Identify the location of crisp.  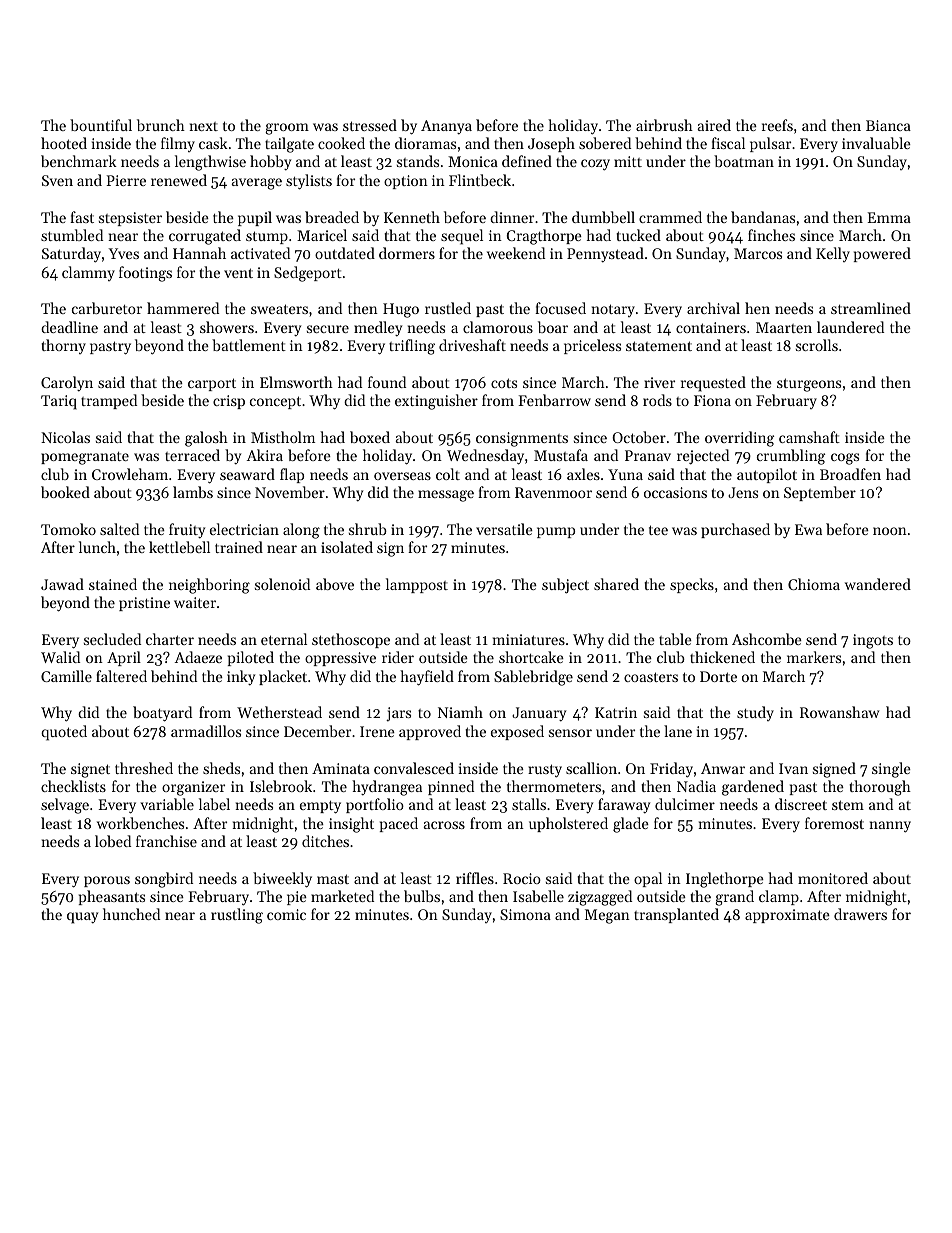
(229, 402).
